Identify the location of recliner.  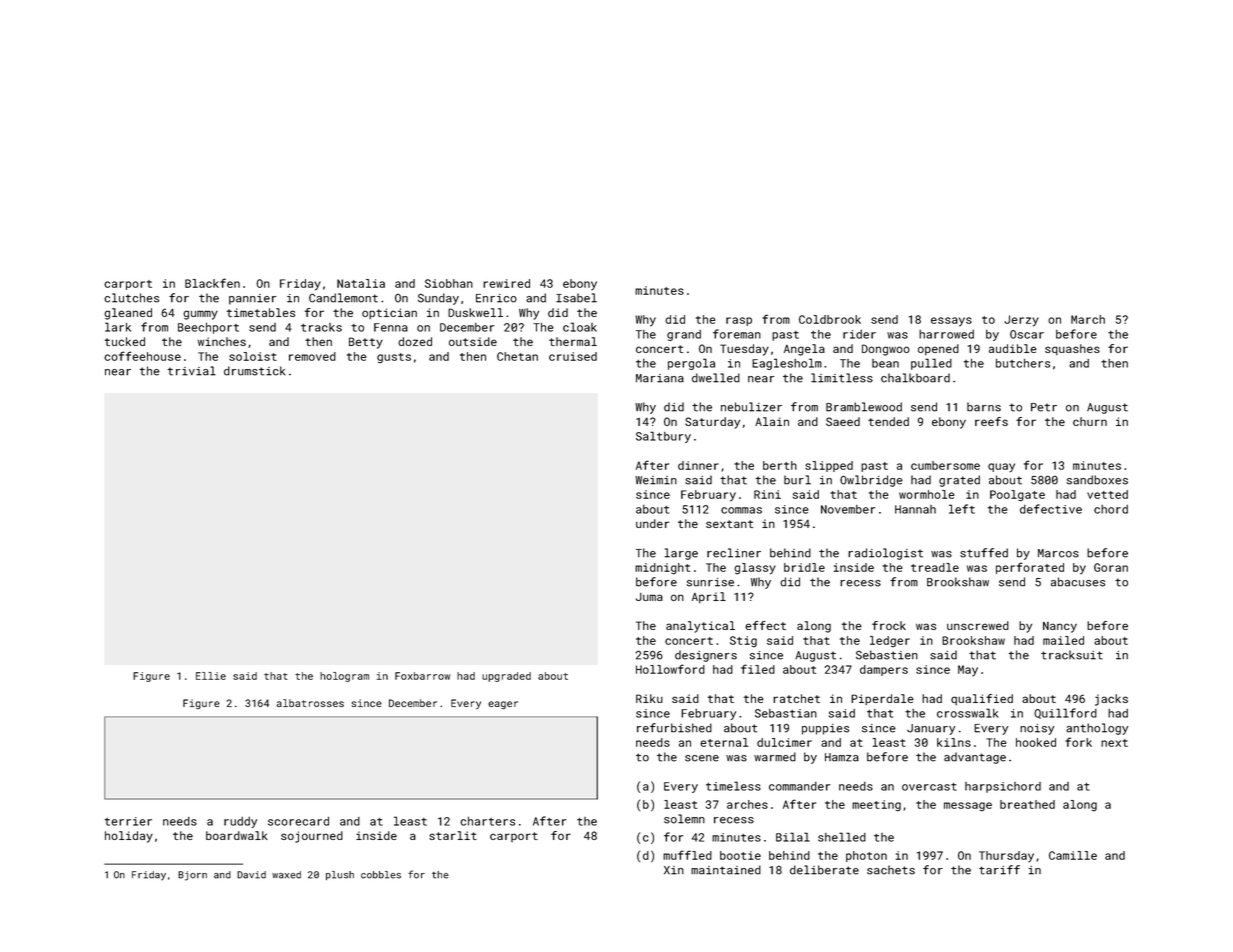
(734, 553).
